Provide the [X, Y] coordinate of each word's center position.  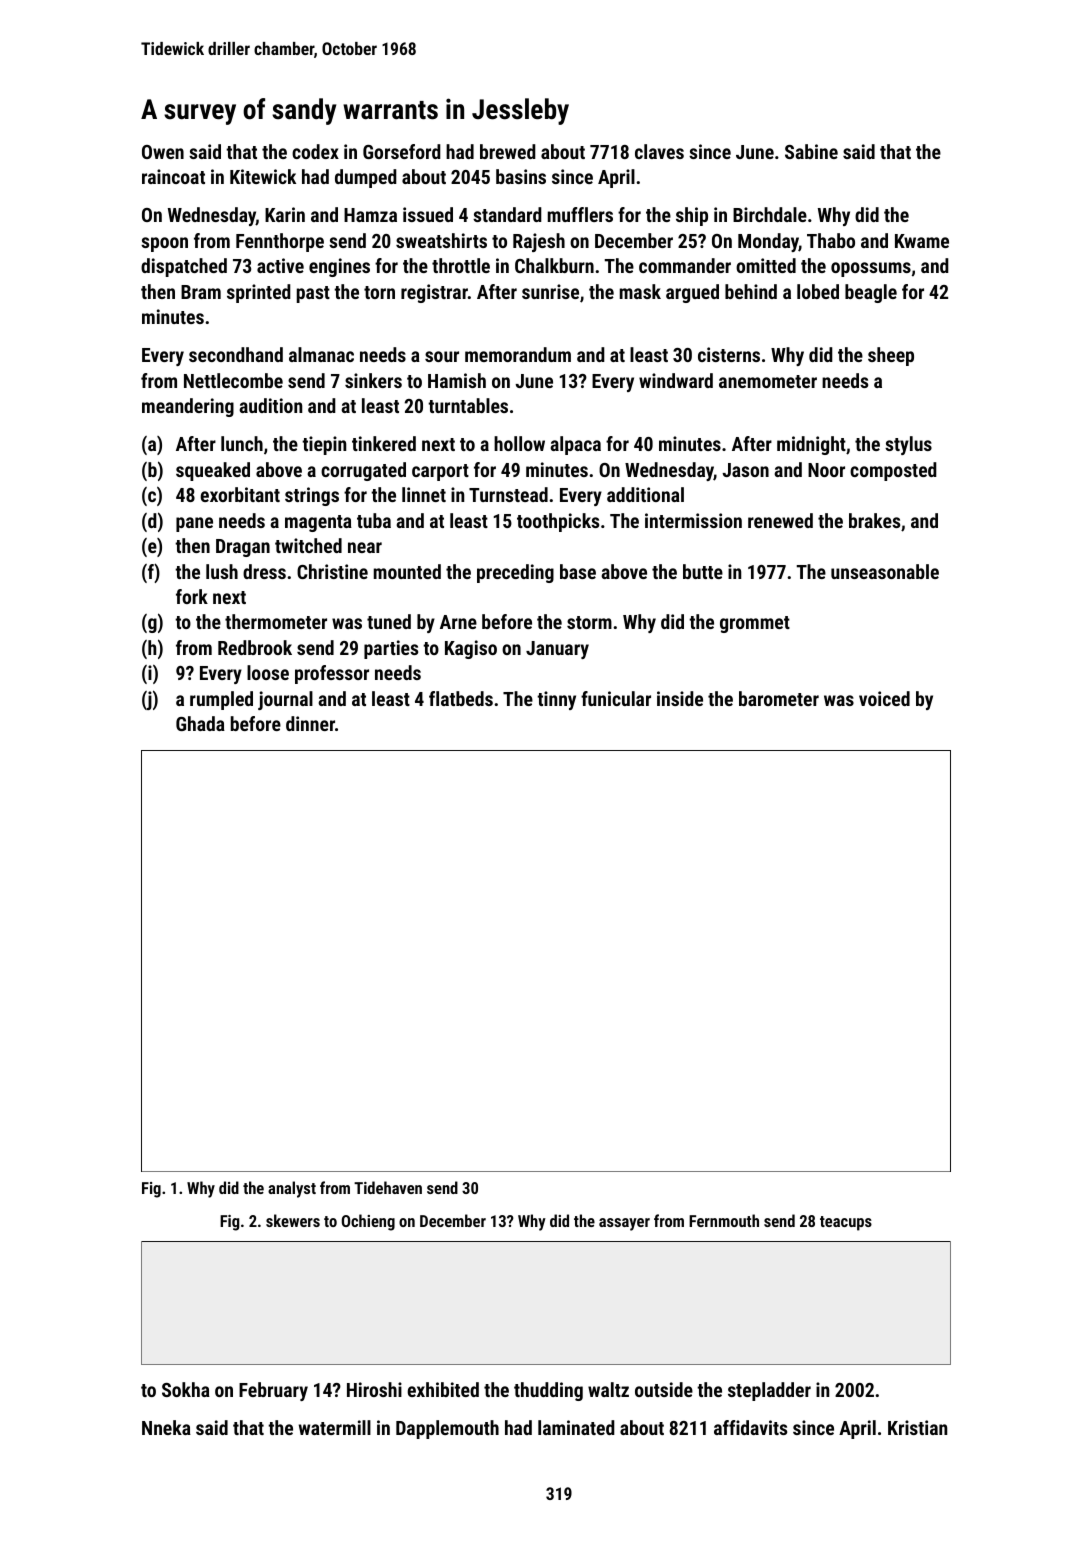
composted [893, 471]
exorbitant [240, 494]
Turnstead [508, 494]
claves [659, 151]
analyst [292, 1189]
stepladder [769, 1391]
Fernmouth [724, 1220]
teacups [846, 1223]
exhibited [443, 1389]
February [273, 1391]
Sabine [811, 151]
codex [315, 151]
